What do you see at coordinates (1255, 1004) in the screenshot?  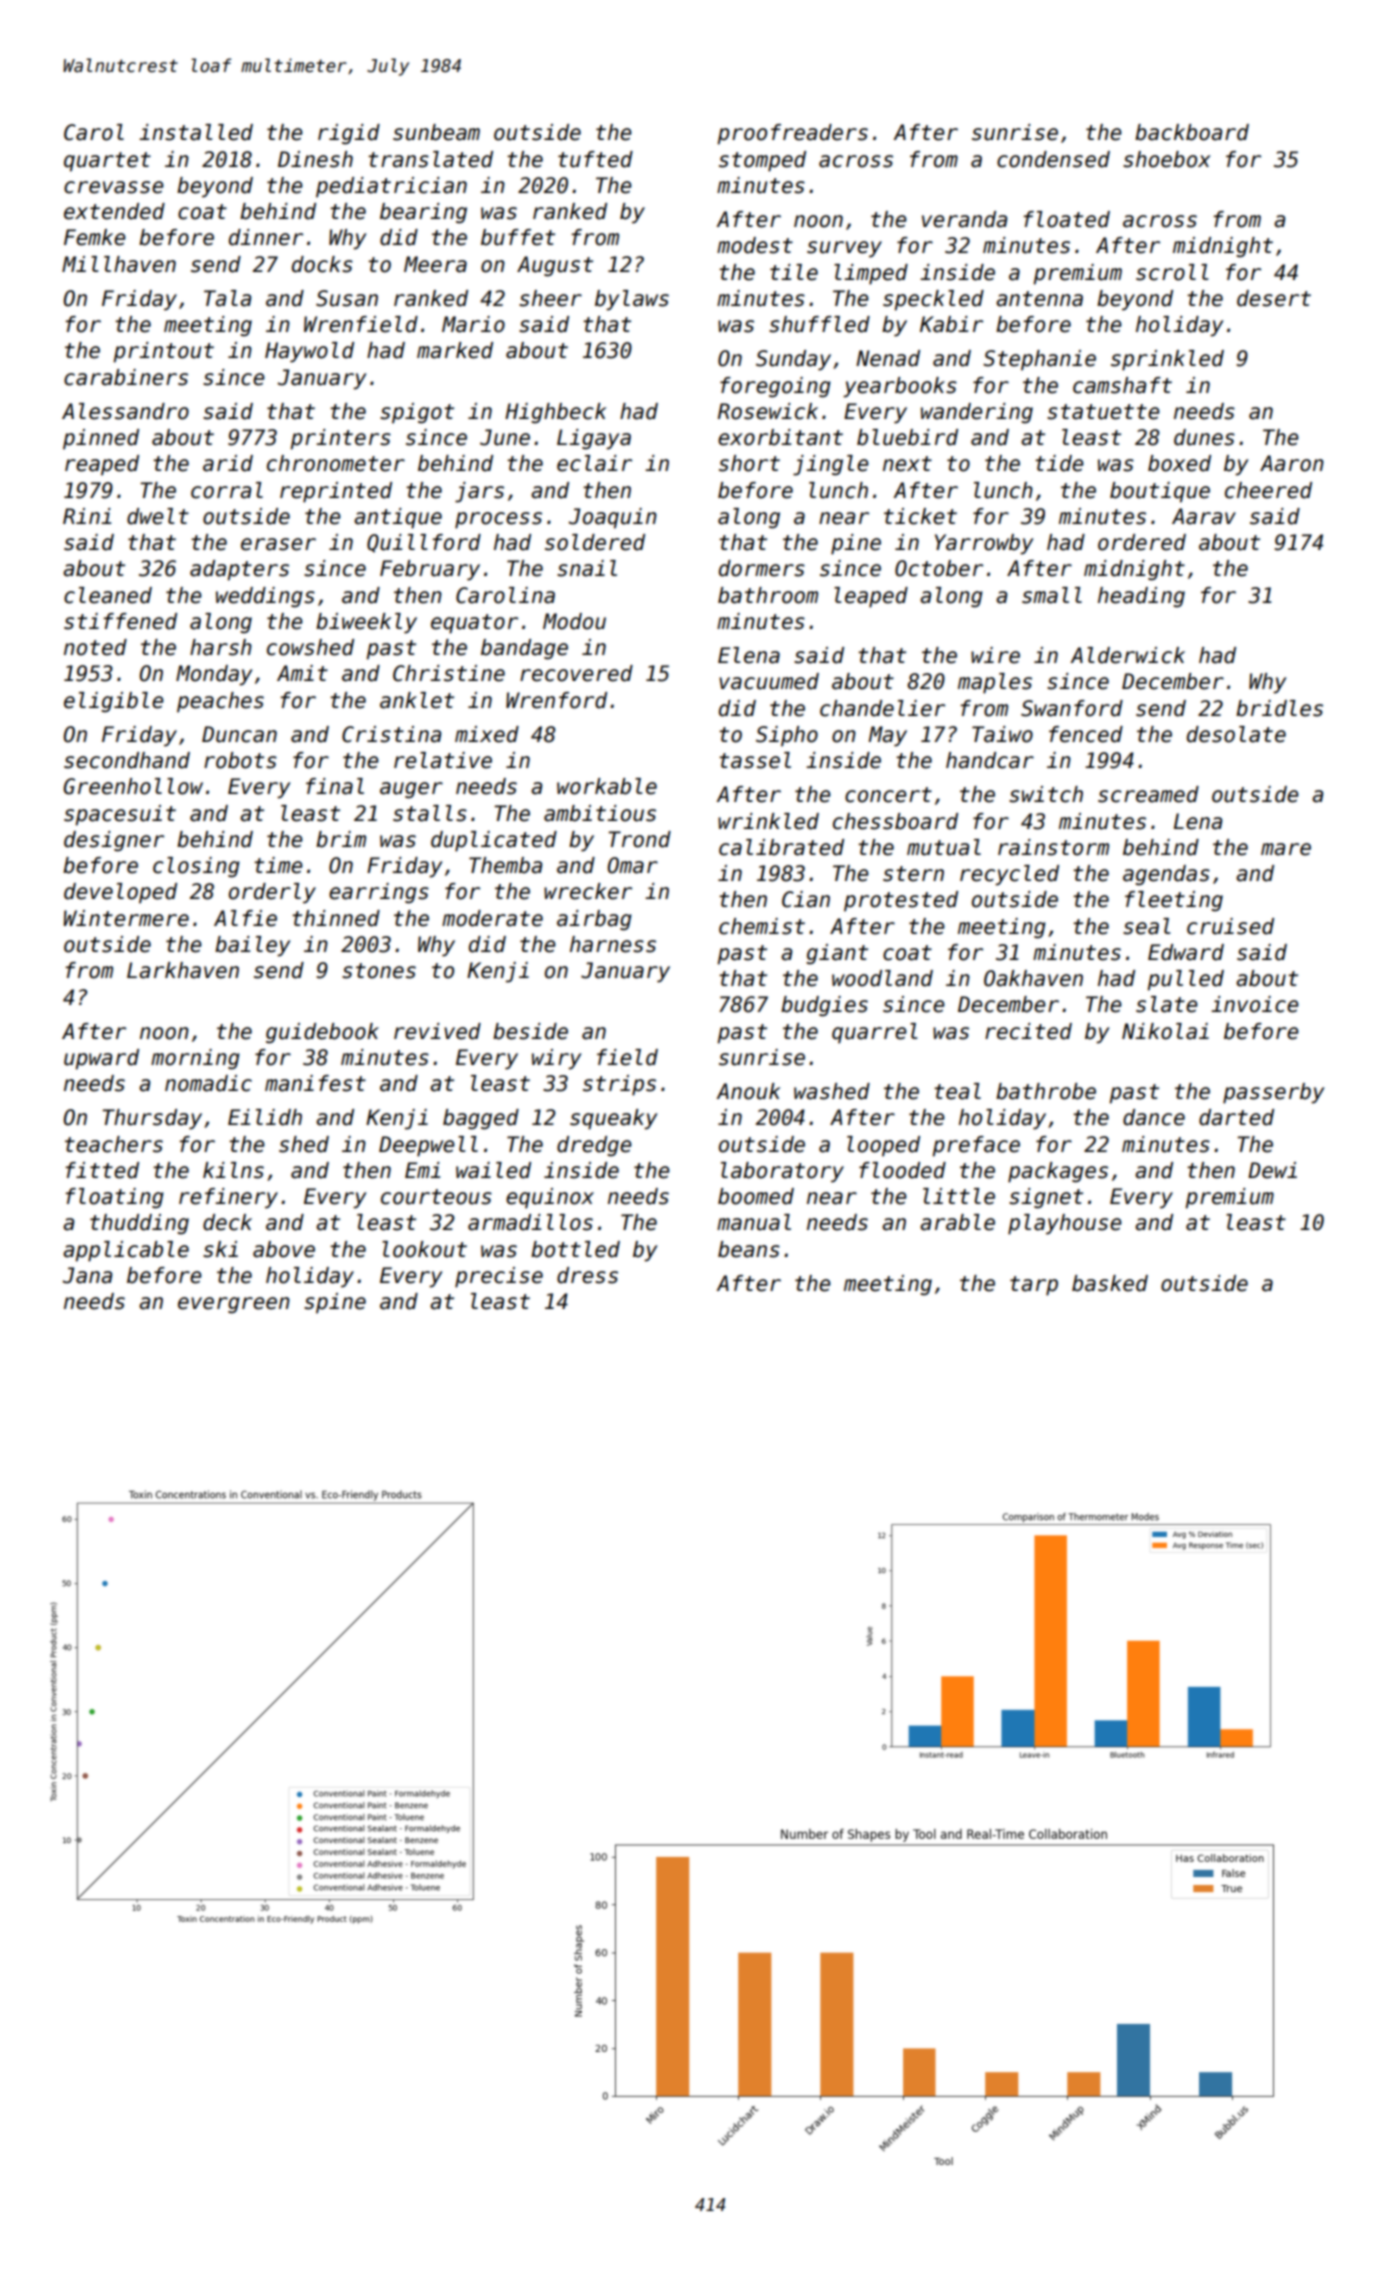 I see `invoice` at bounding box center [1255, 1004].
